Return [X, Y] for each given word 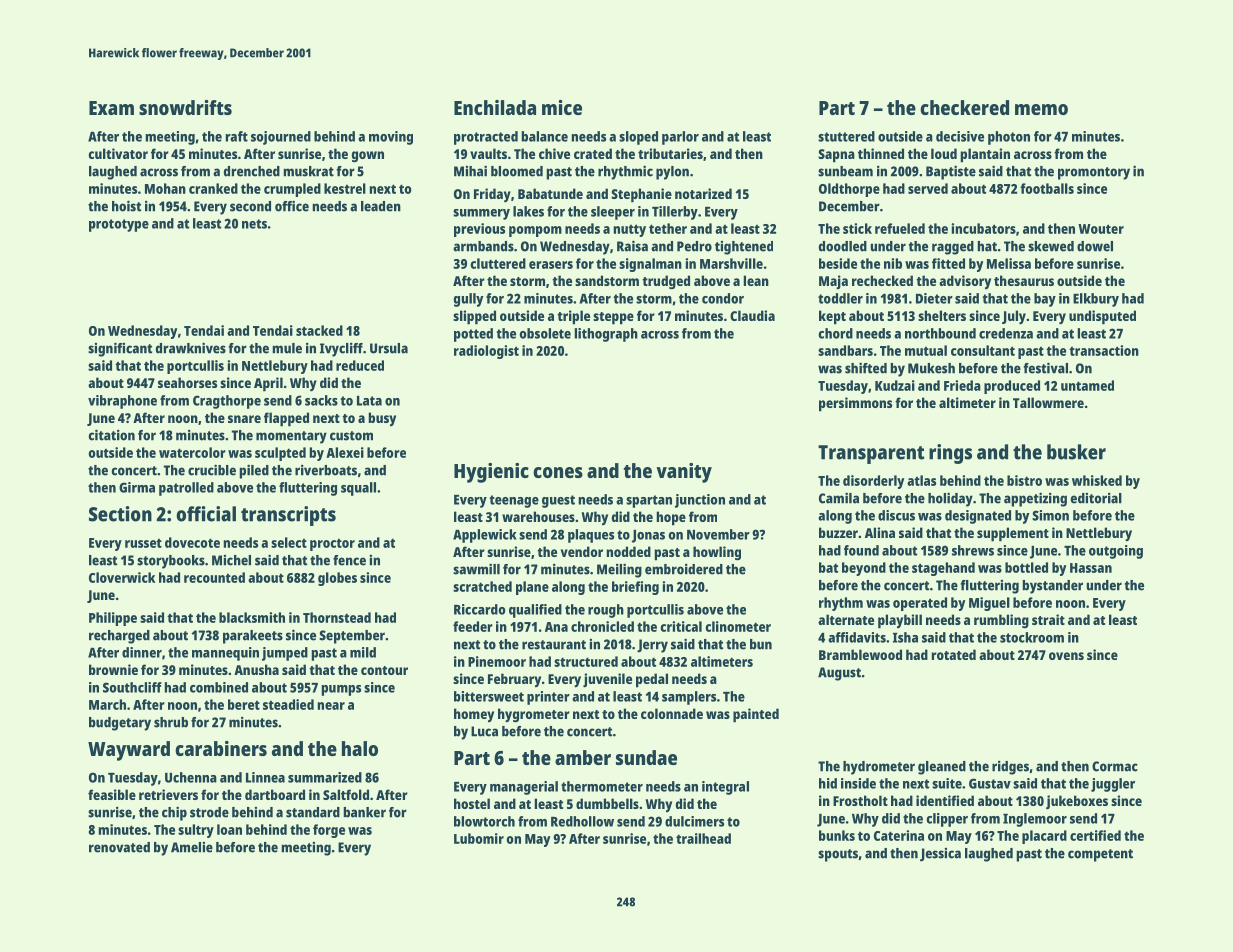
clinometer [738, 626]
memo [1041, 109]
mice [562, 107]
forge [329, 831]
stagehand [943, 569]
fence [349, 560]
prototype [119, 225]
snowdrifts [185, 107]
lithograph [606, 335]
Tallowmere [1048, 402]
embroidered [684, 569]
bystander [1052, 587]
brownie [113, 669]
